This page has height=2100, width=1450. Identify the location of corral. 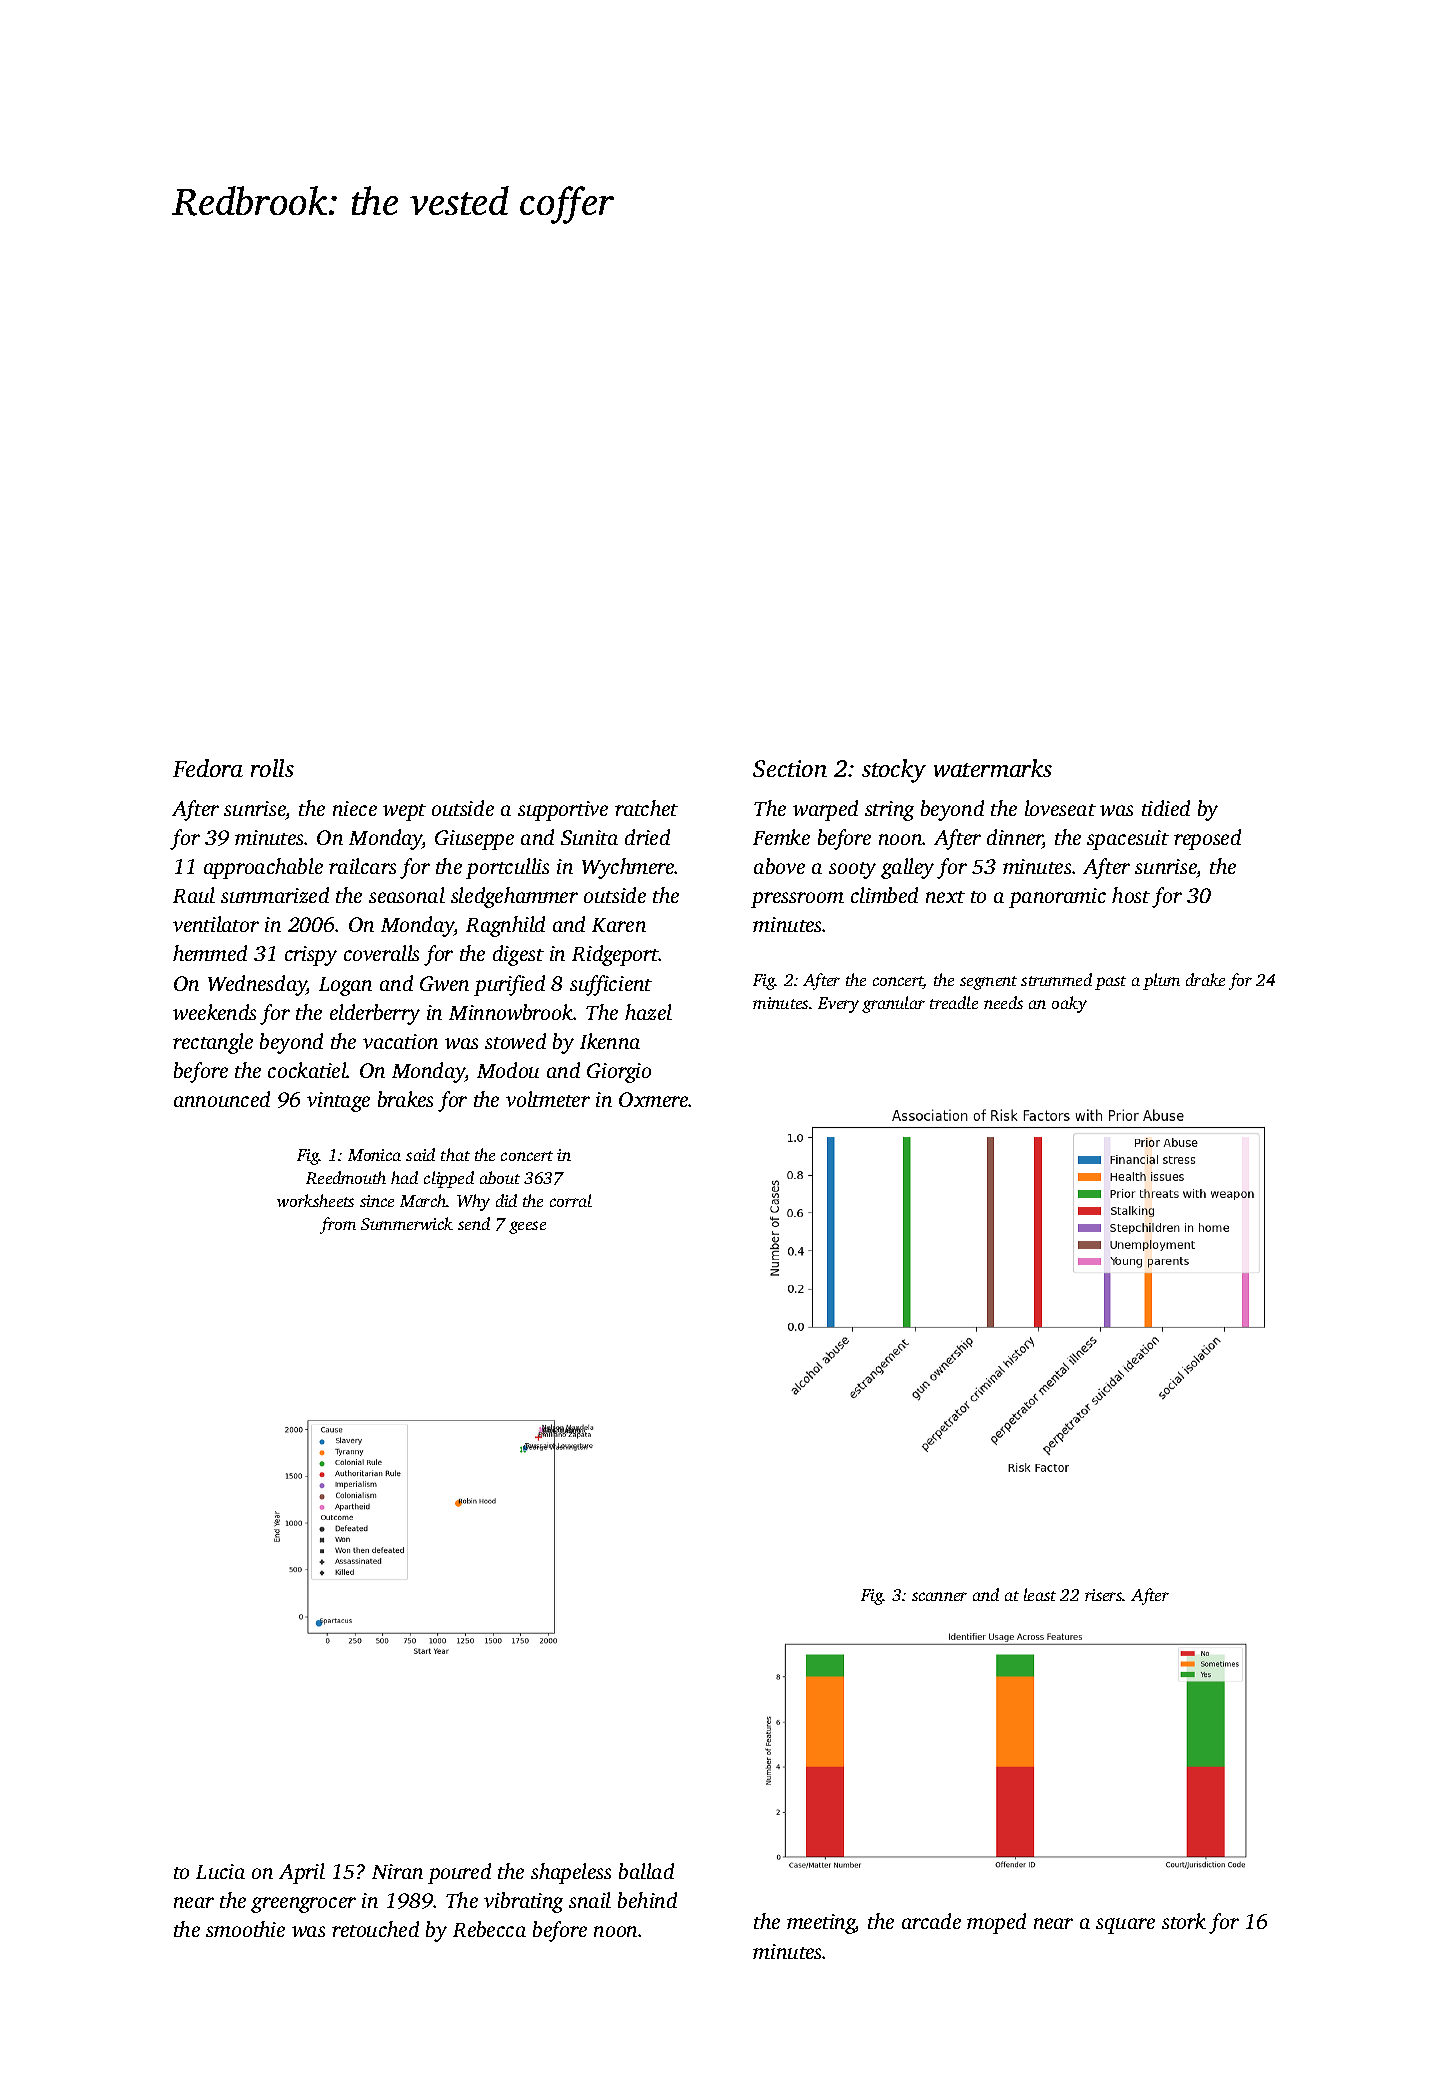
(571, 1200).
